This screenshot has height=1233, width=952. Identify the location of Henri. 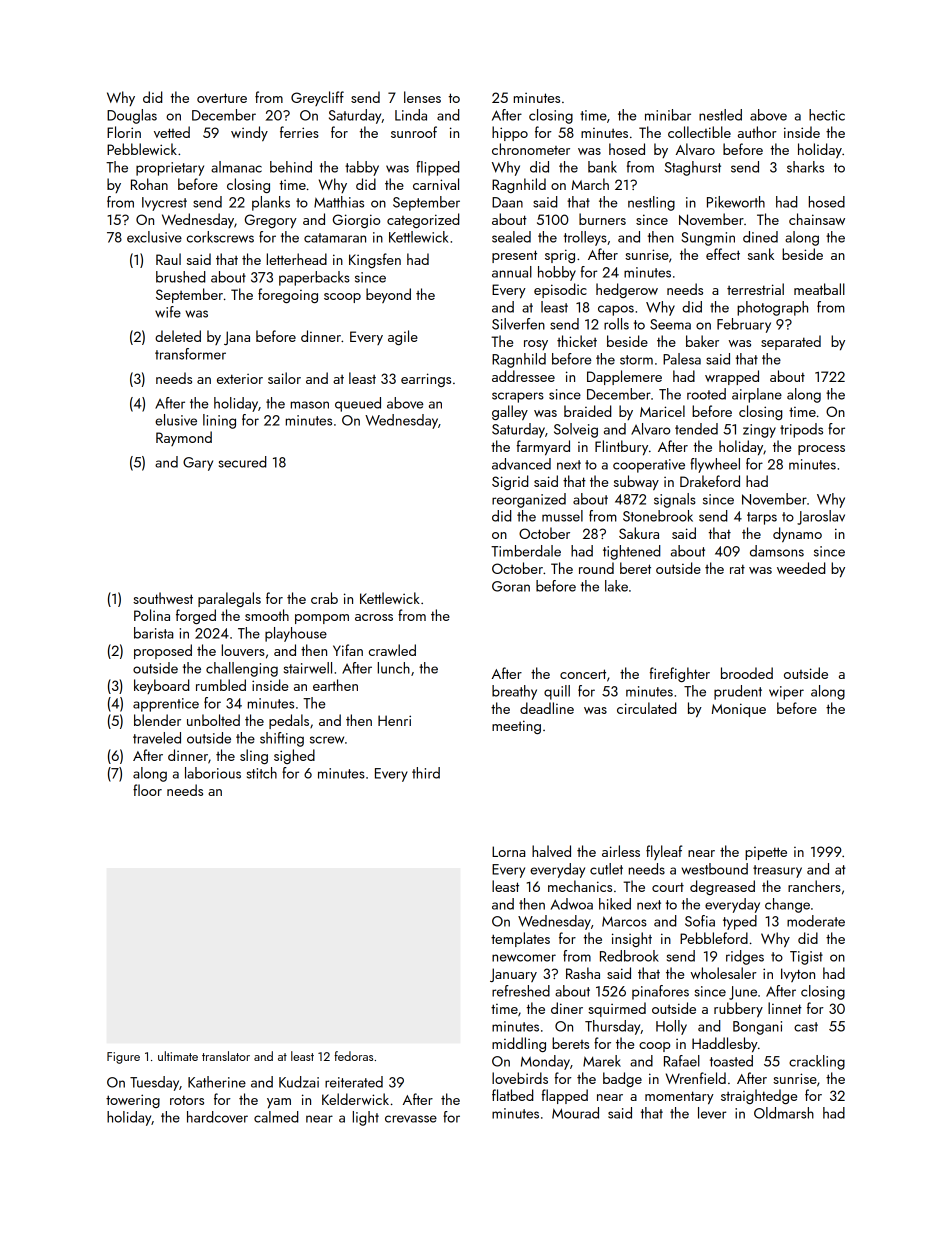
(394, 720).
